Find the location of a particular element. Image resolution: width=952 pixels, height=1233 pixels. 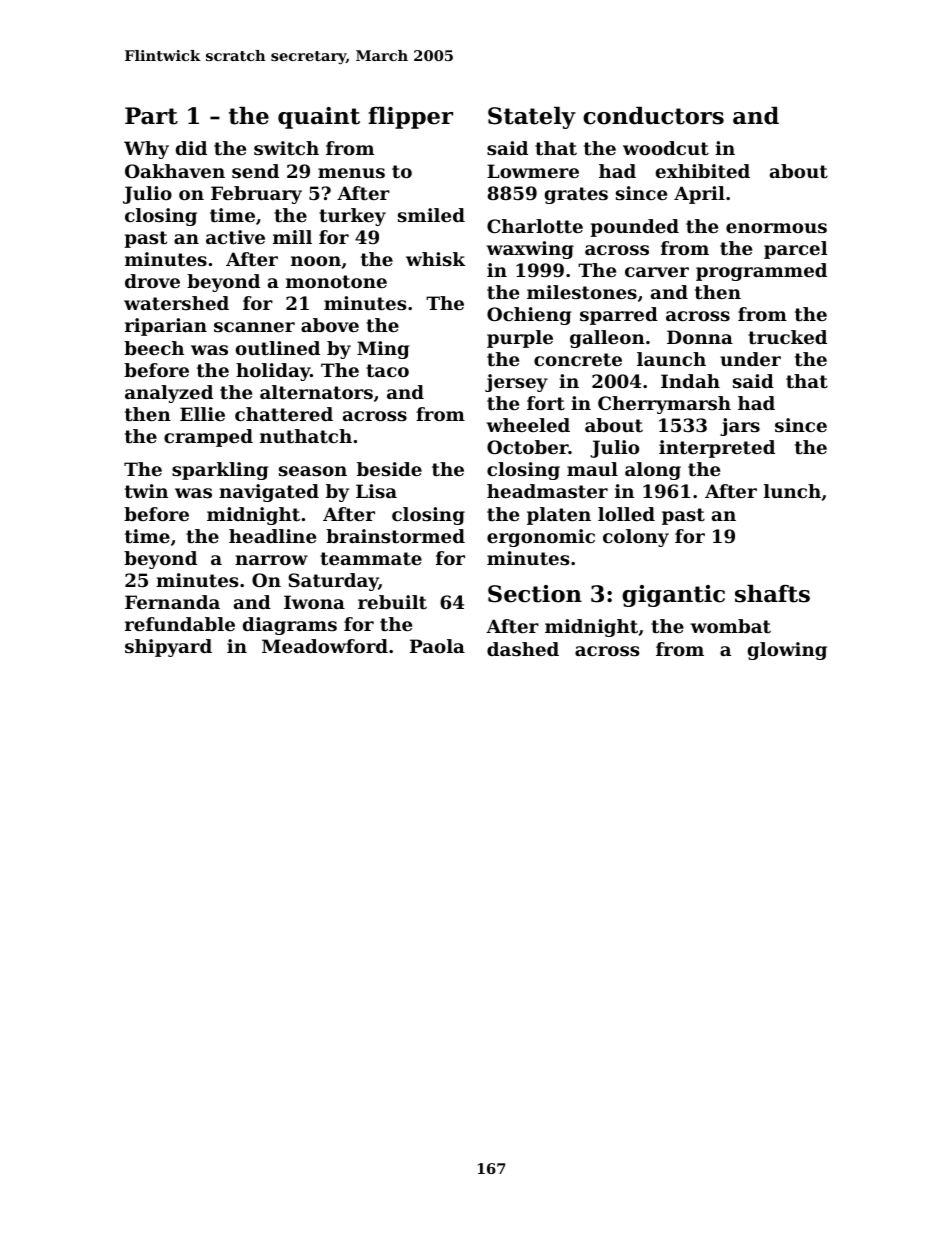

waxwing is located at coordinates (530, 250).
